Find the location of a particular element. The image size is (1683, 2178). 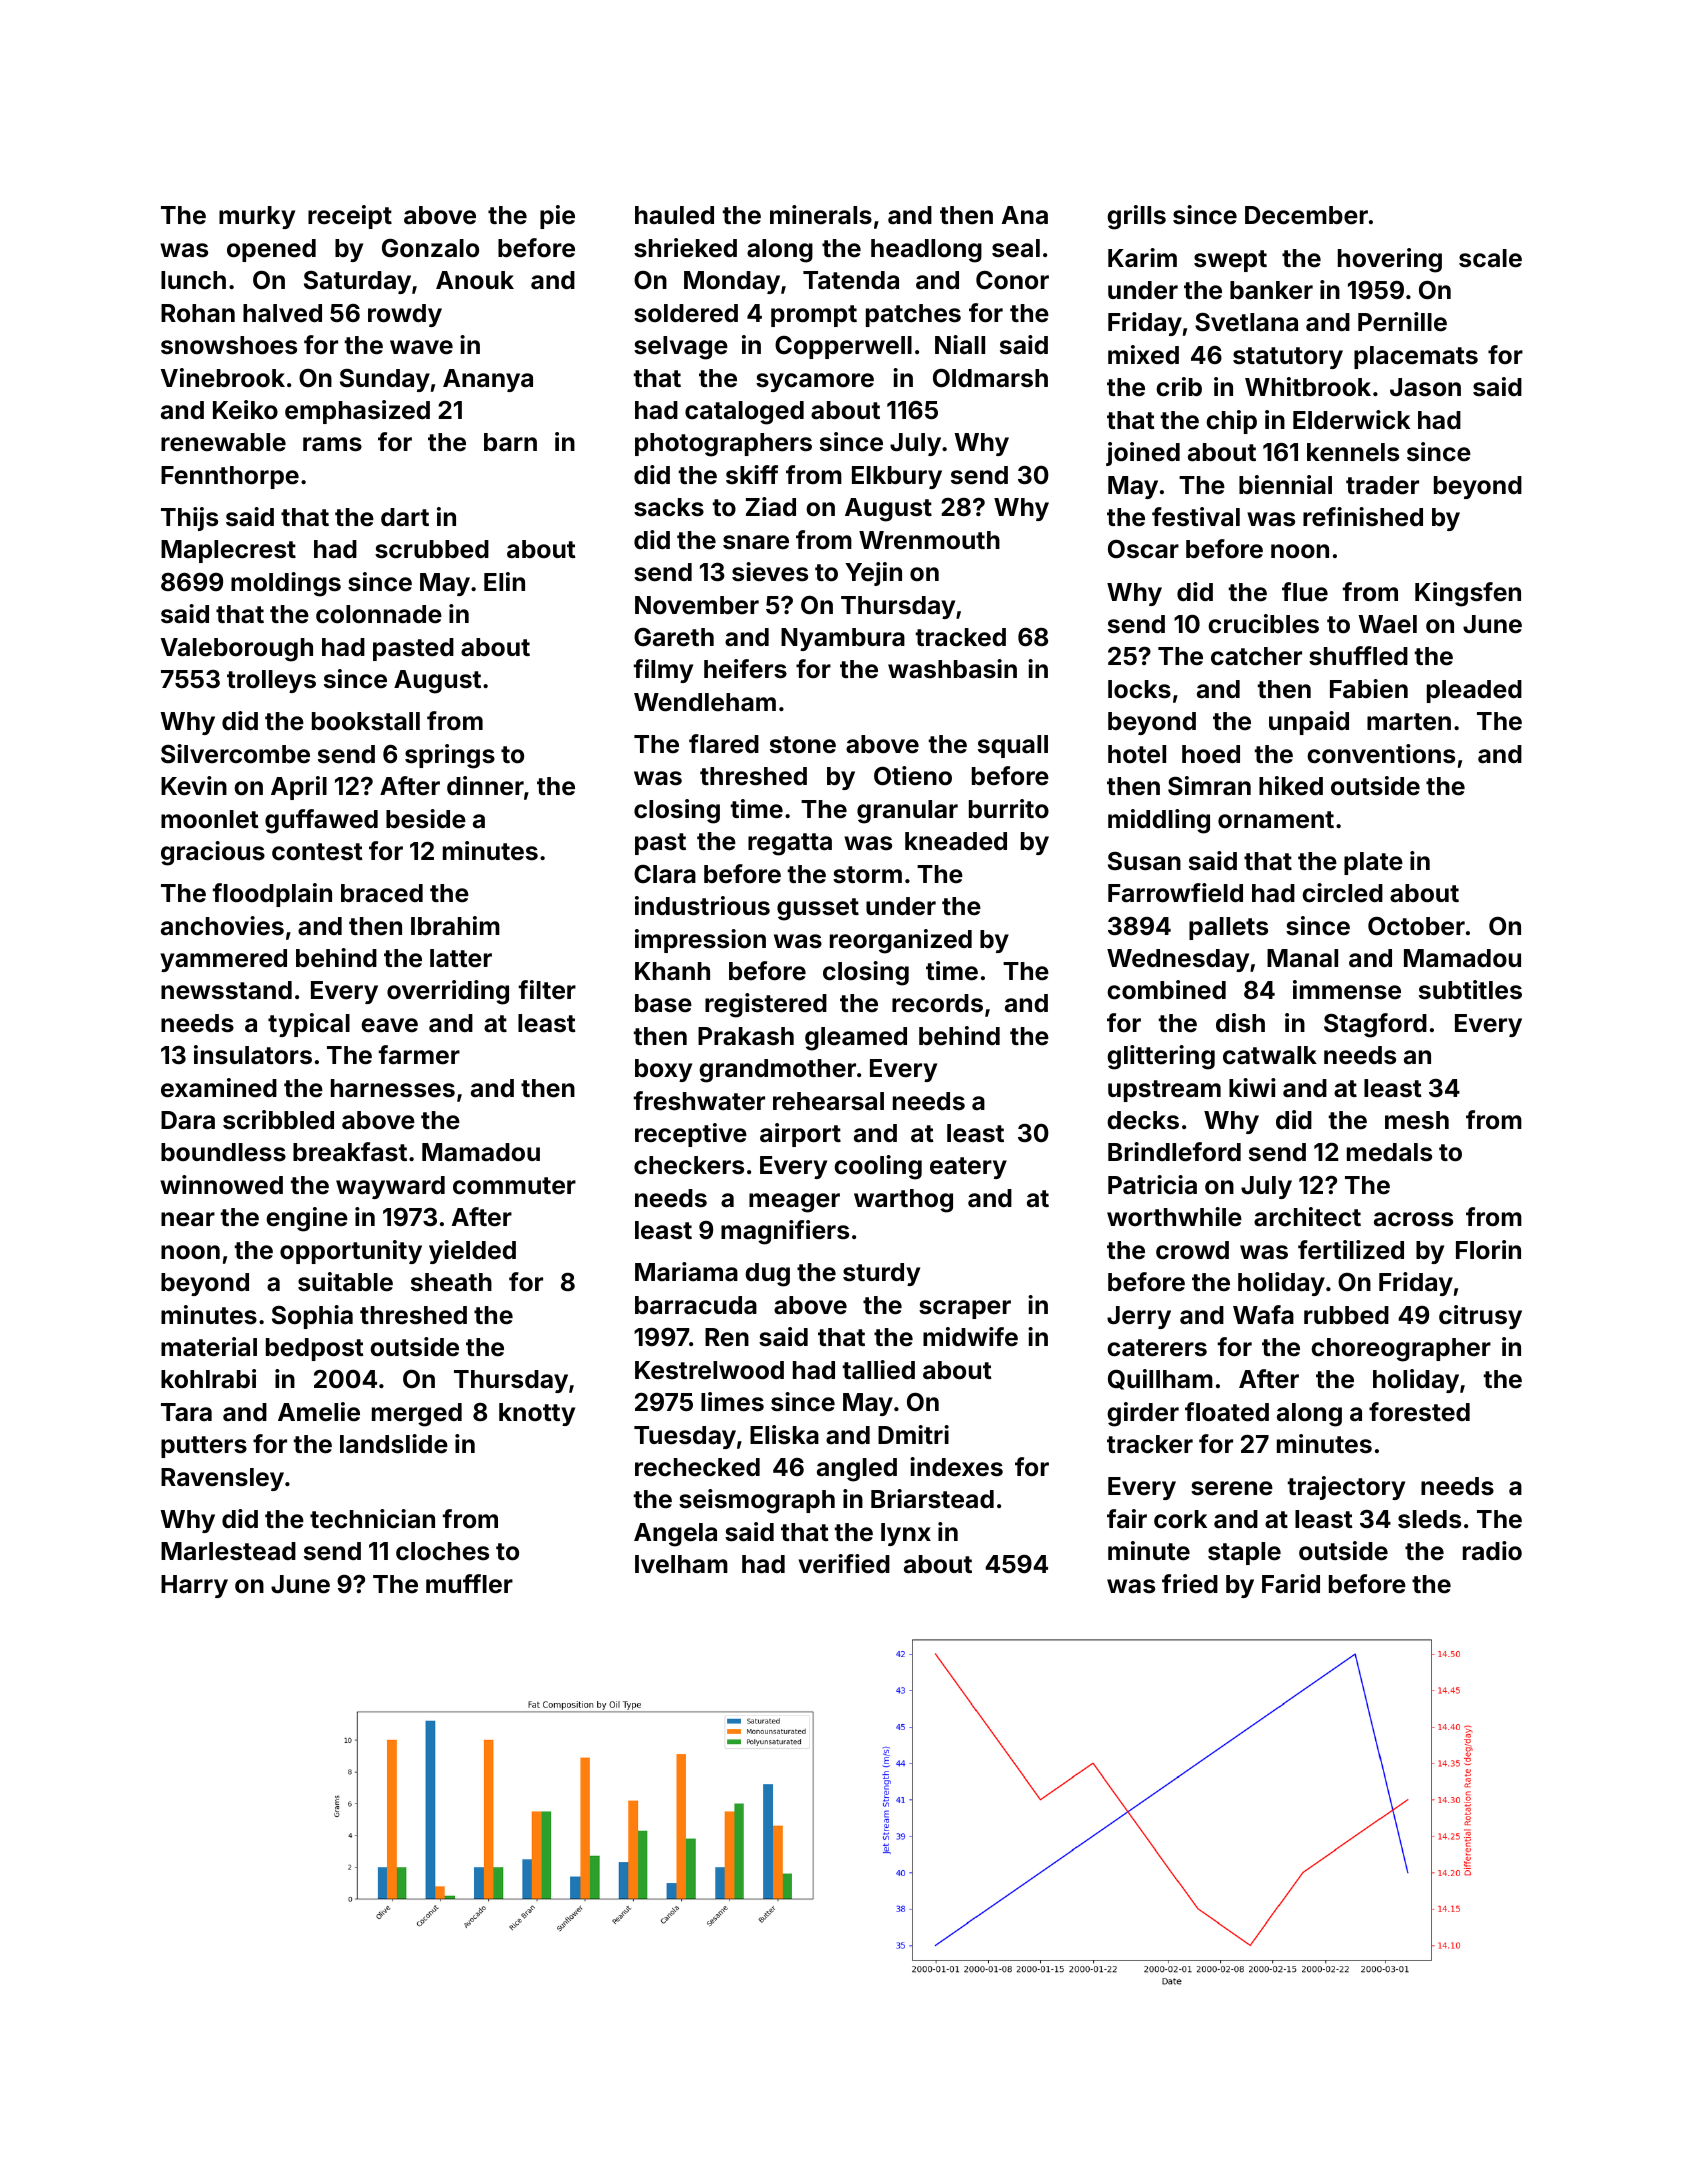

cloches is located at coordinates (442, 1551).
